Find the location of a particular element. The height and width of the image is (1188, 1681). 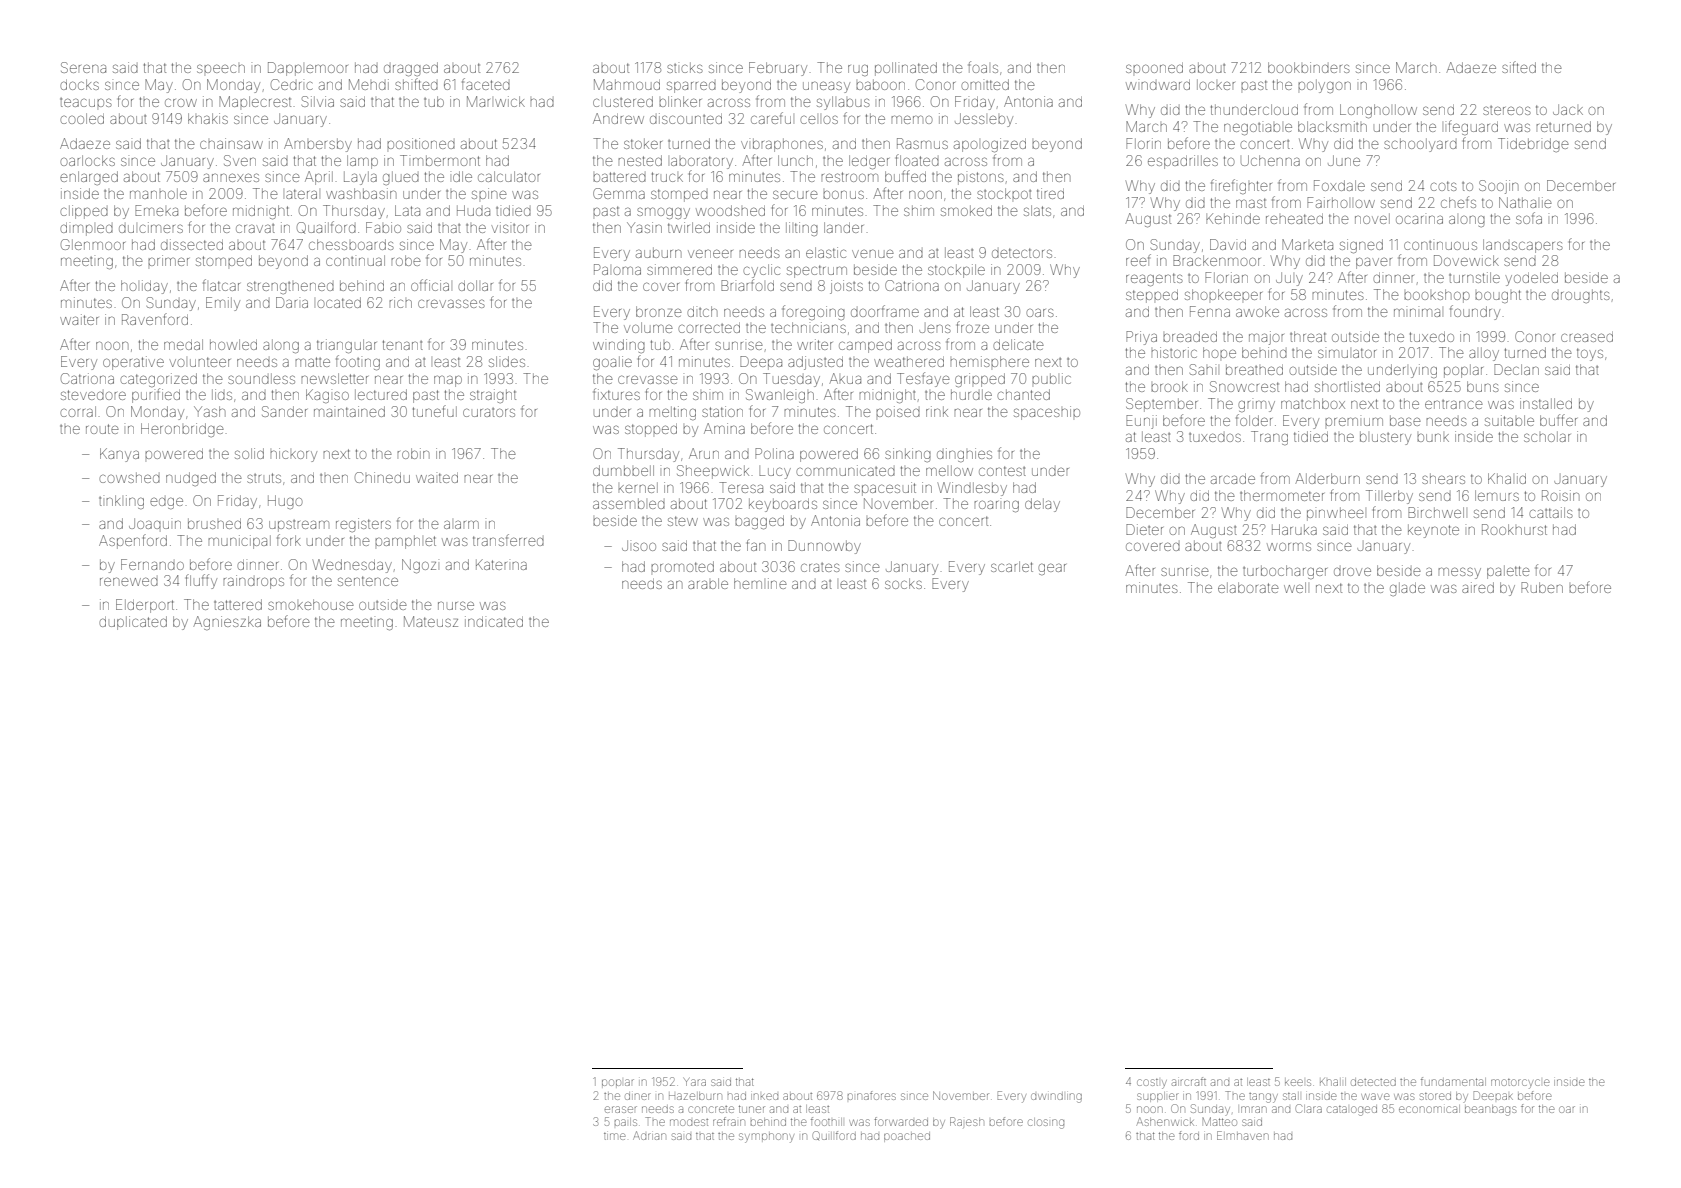

socks is located at coordinates (903, 583).
